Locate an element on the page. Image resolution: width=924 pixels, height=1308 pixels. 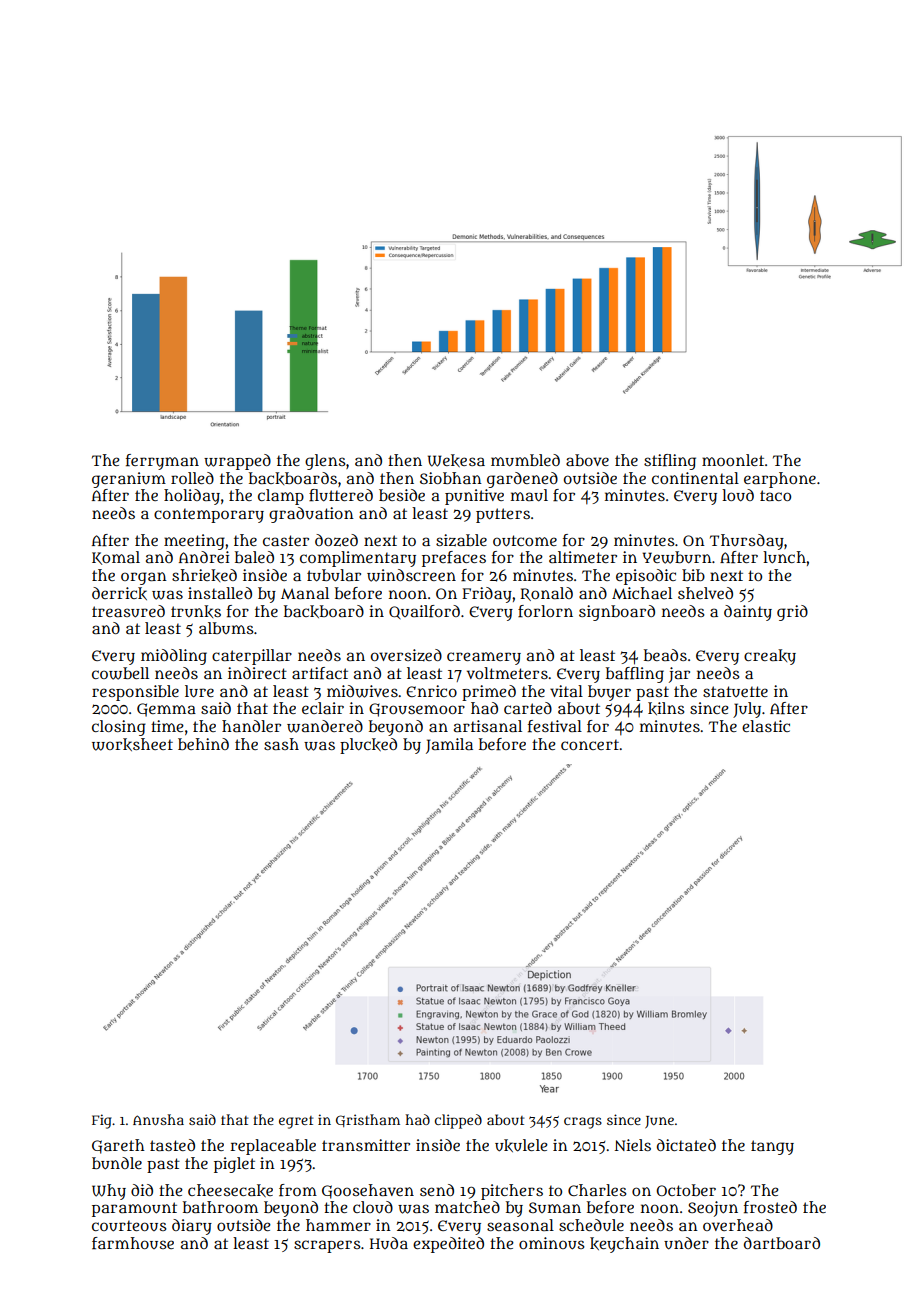
creamery is located at coordinates (484, 658).
